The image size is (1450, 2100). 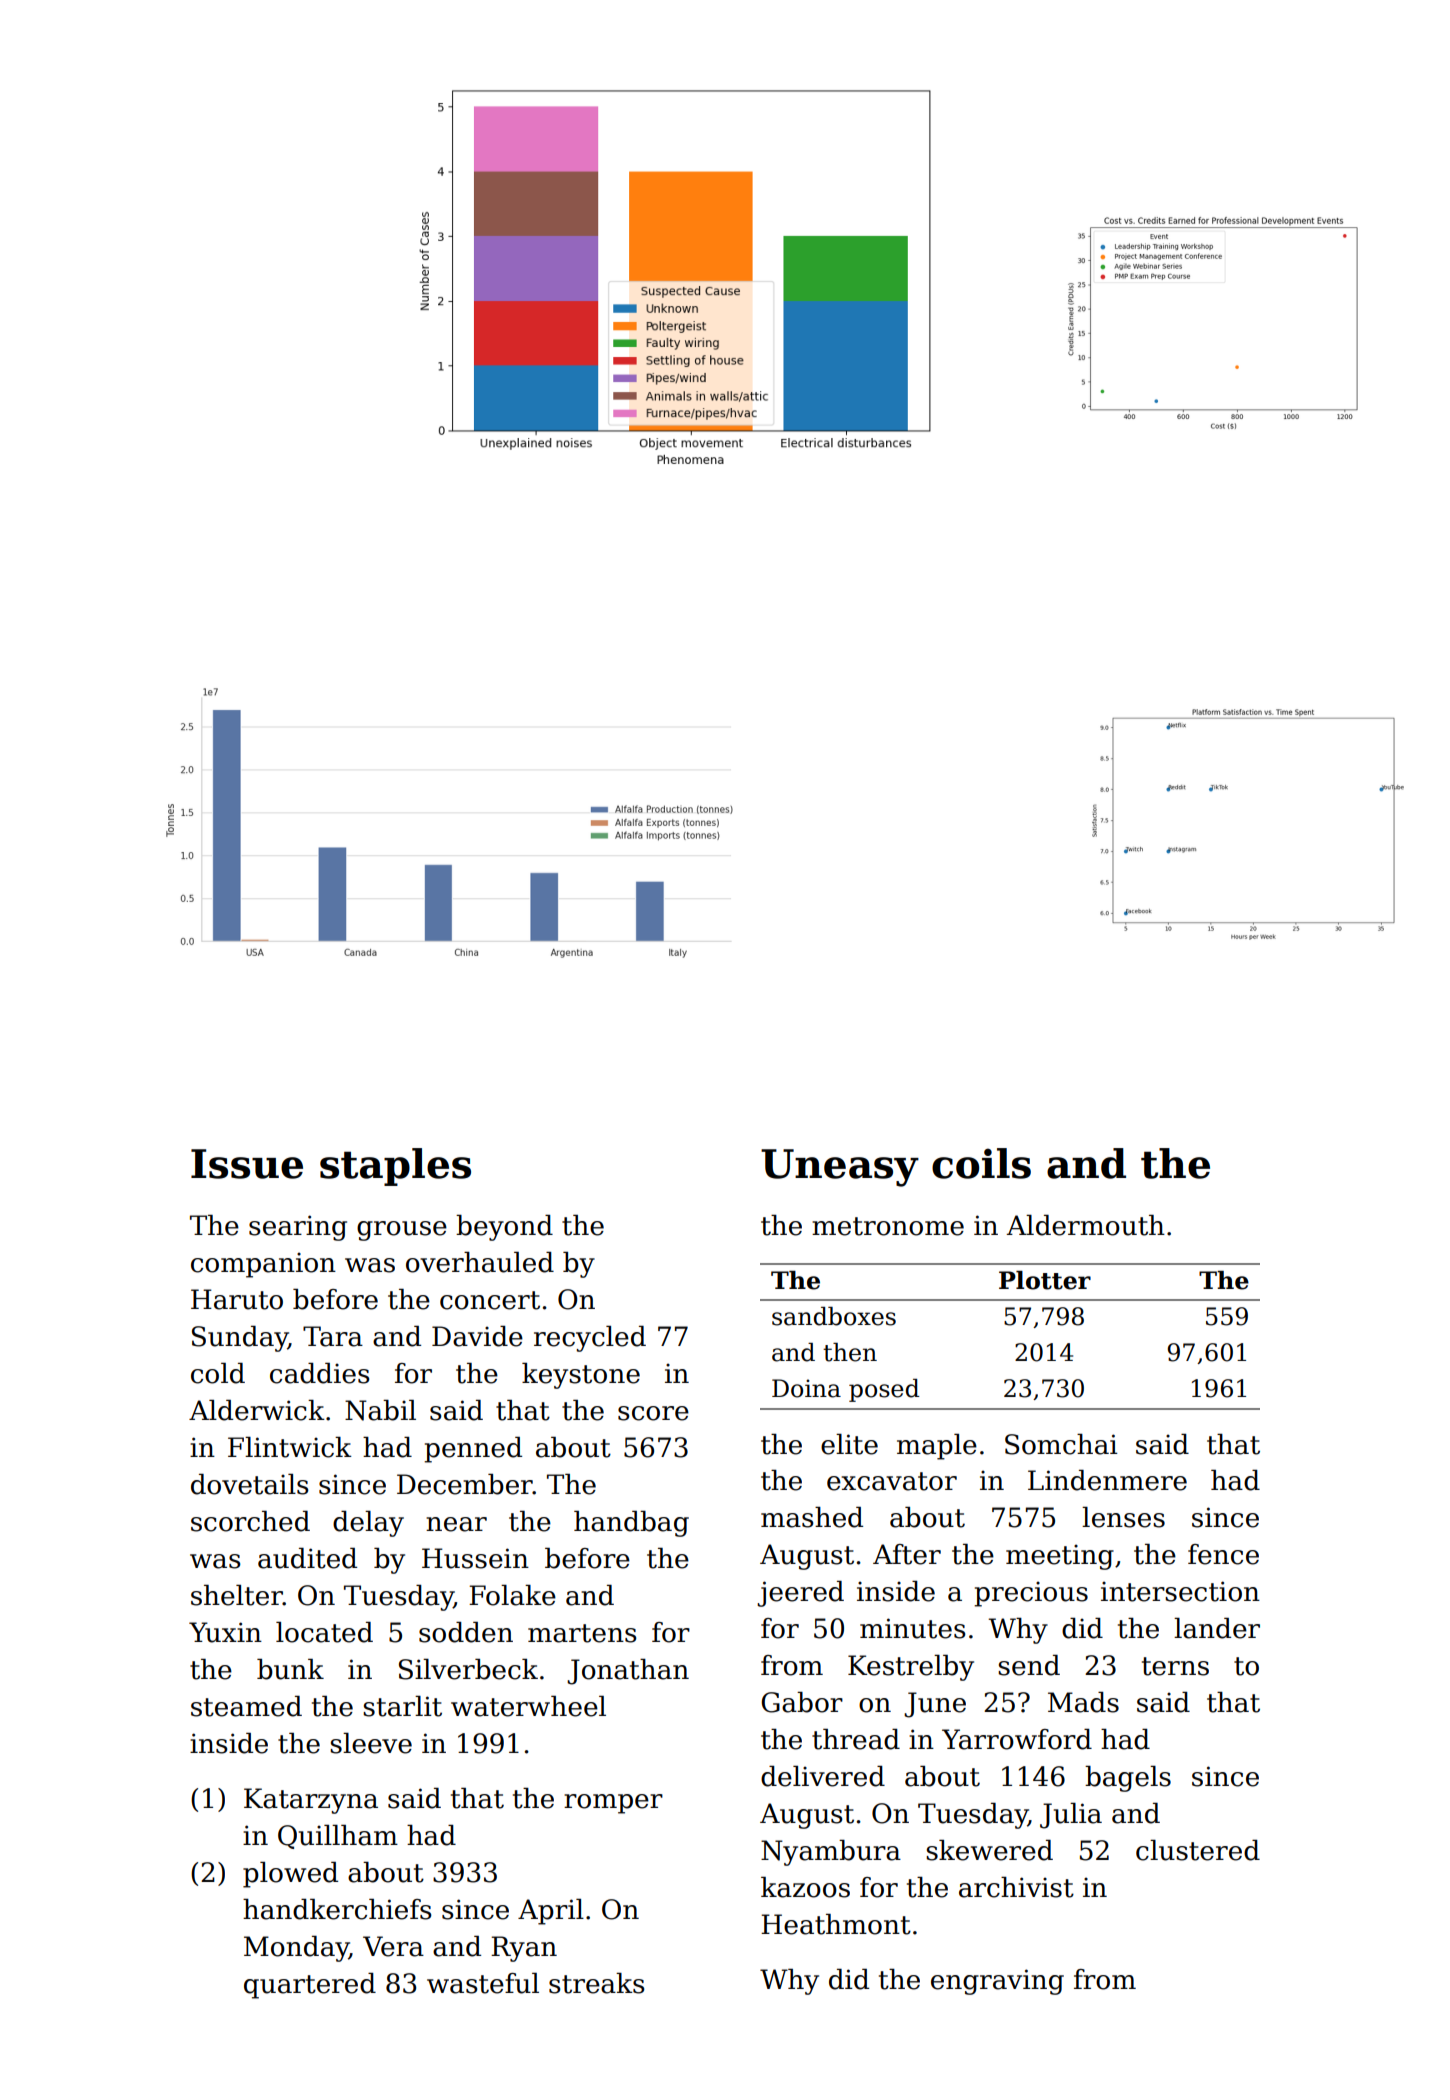 What do you see at coordinates (597, 1983) in the image?
I see `streaks` at bounding box center [597, 1983].
